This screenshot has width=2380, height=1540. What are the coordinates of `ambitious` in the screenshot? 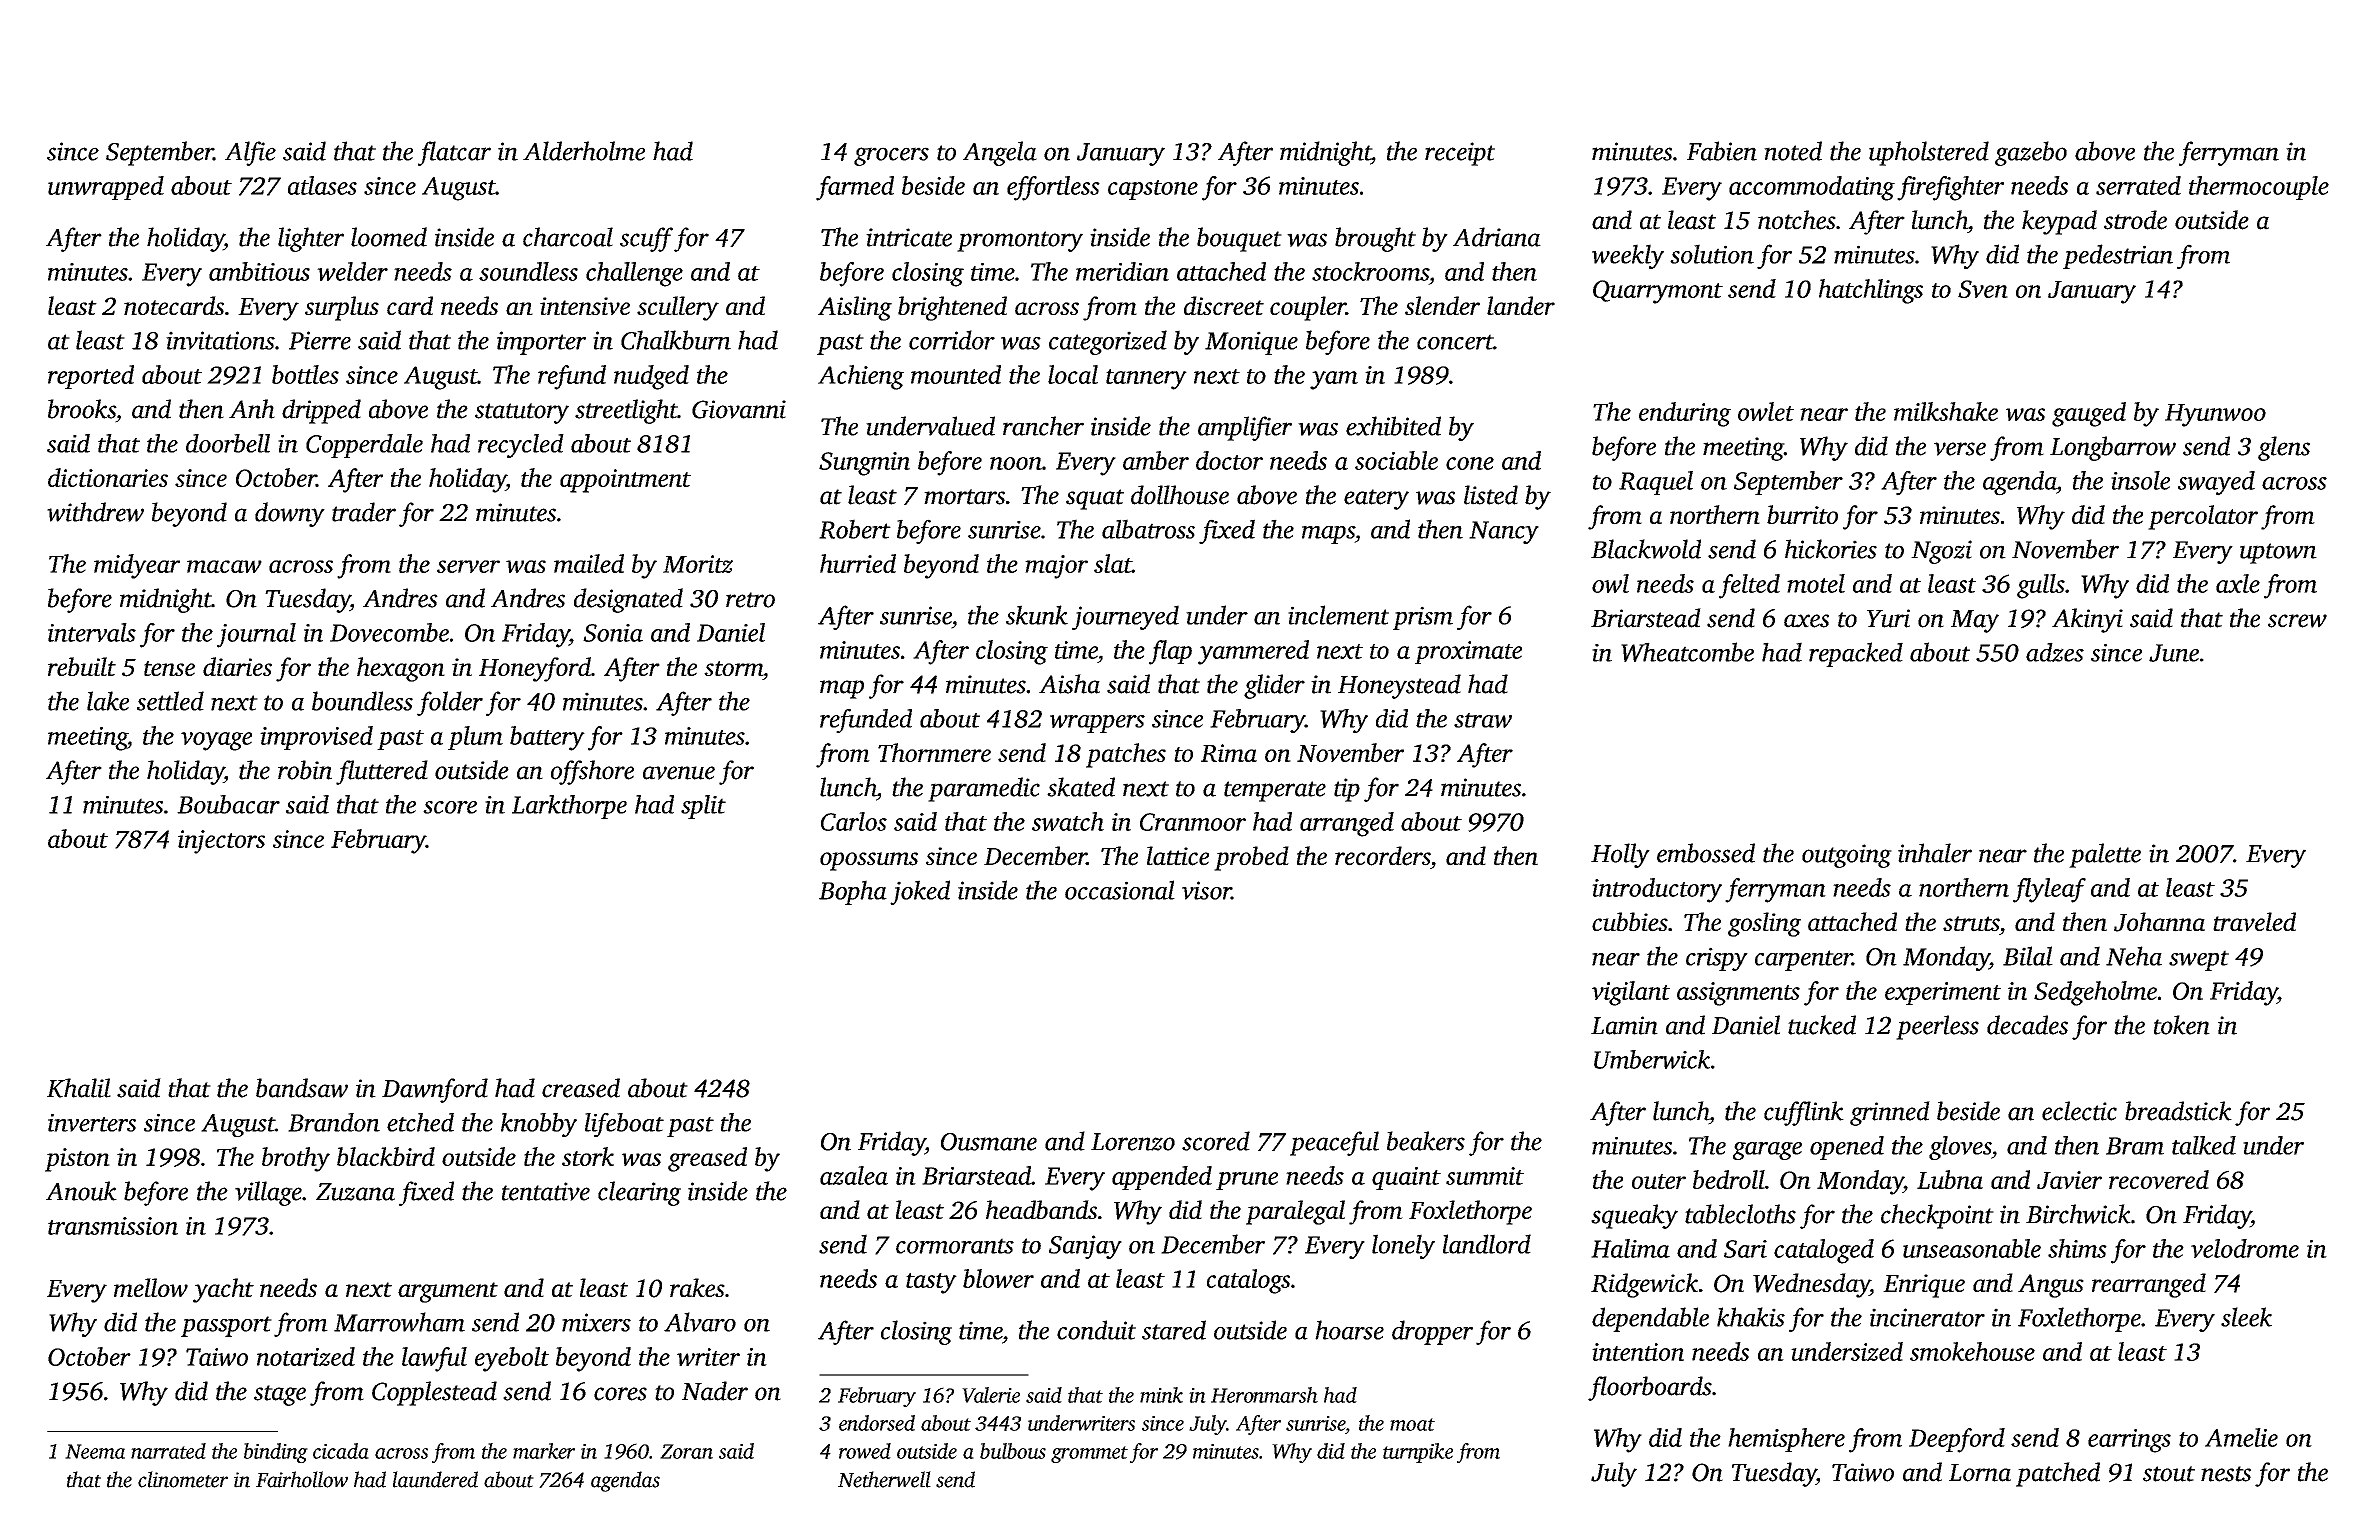 It's located at (259, 271).
